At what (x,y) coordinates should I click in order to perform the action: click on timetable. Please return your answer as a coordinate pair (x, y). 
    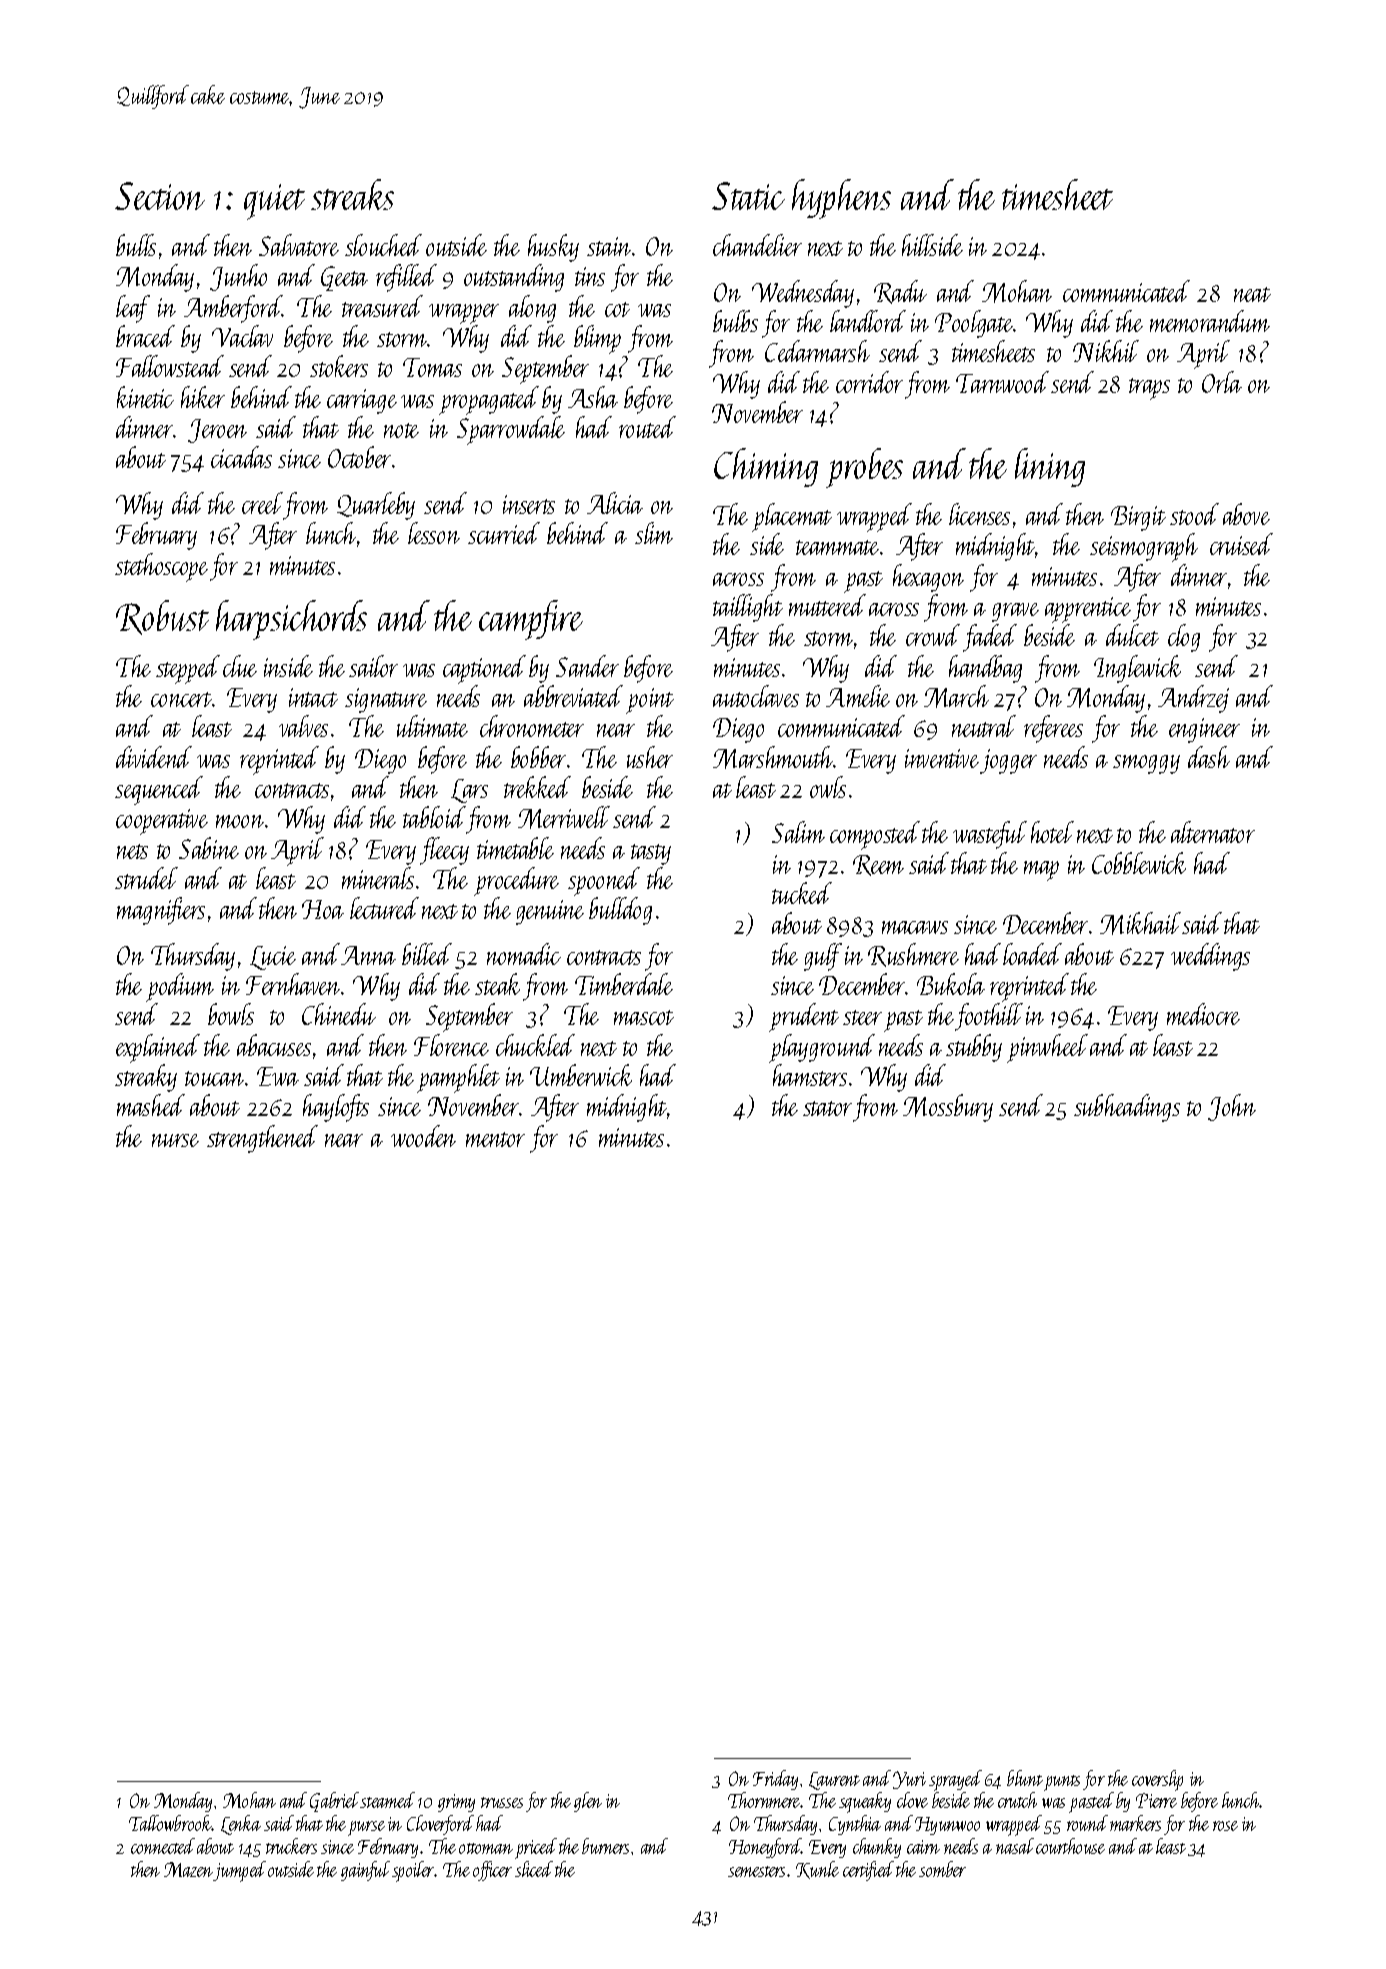
    Looking at the image, I should click on (515, 848).
